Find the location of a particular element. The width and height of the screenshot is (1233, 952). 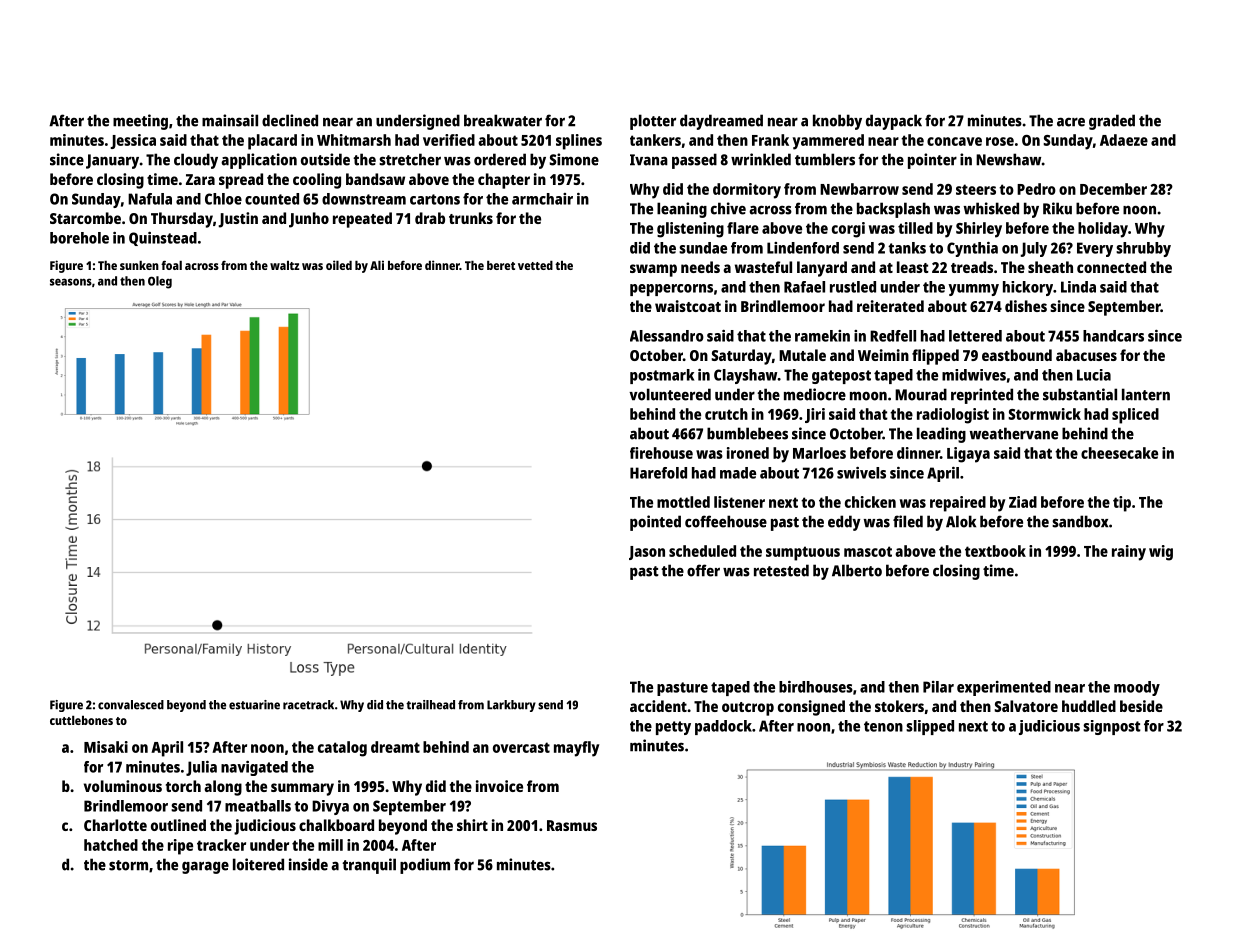

Rafael is located at coordinates (804, 287).
